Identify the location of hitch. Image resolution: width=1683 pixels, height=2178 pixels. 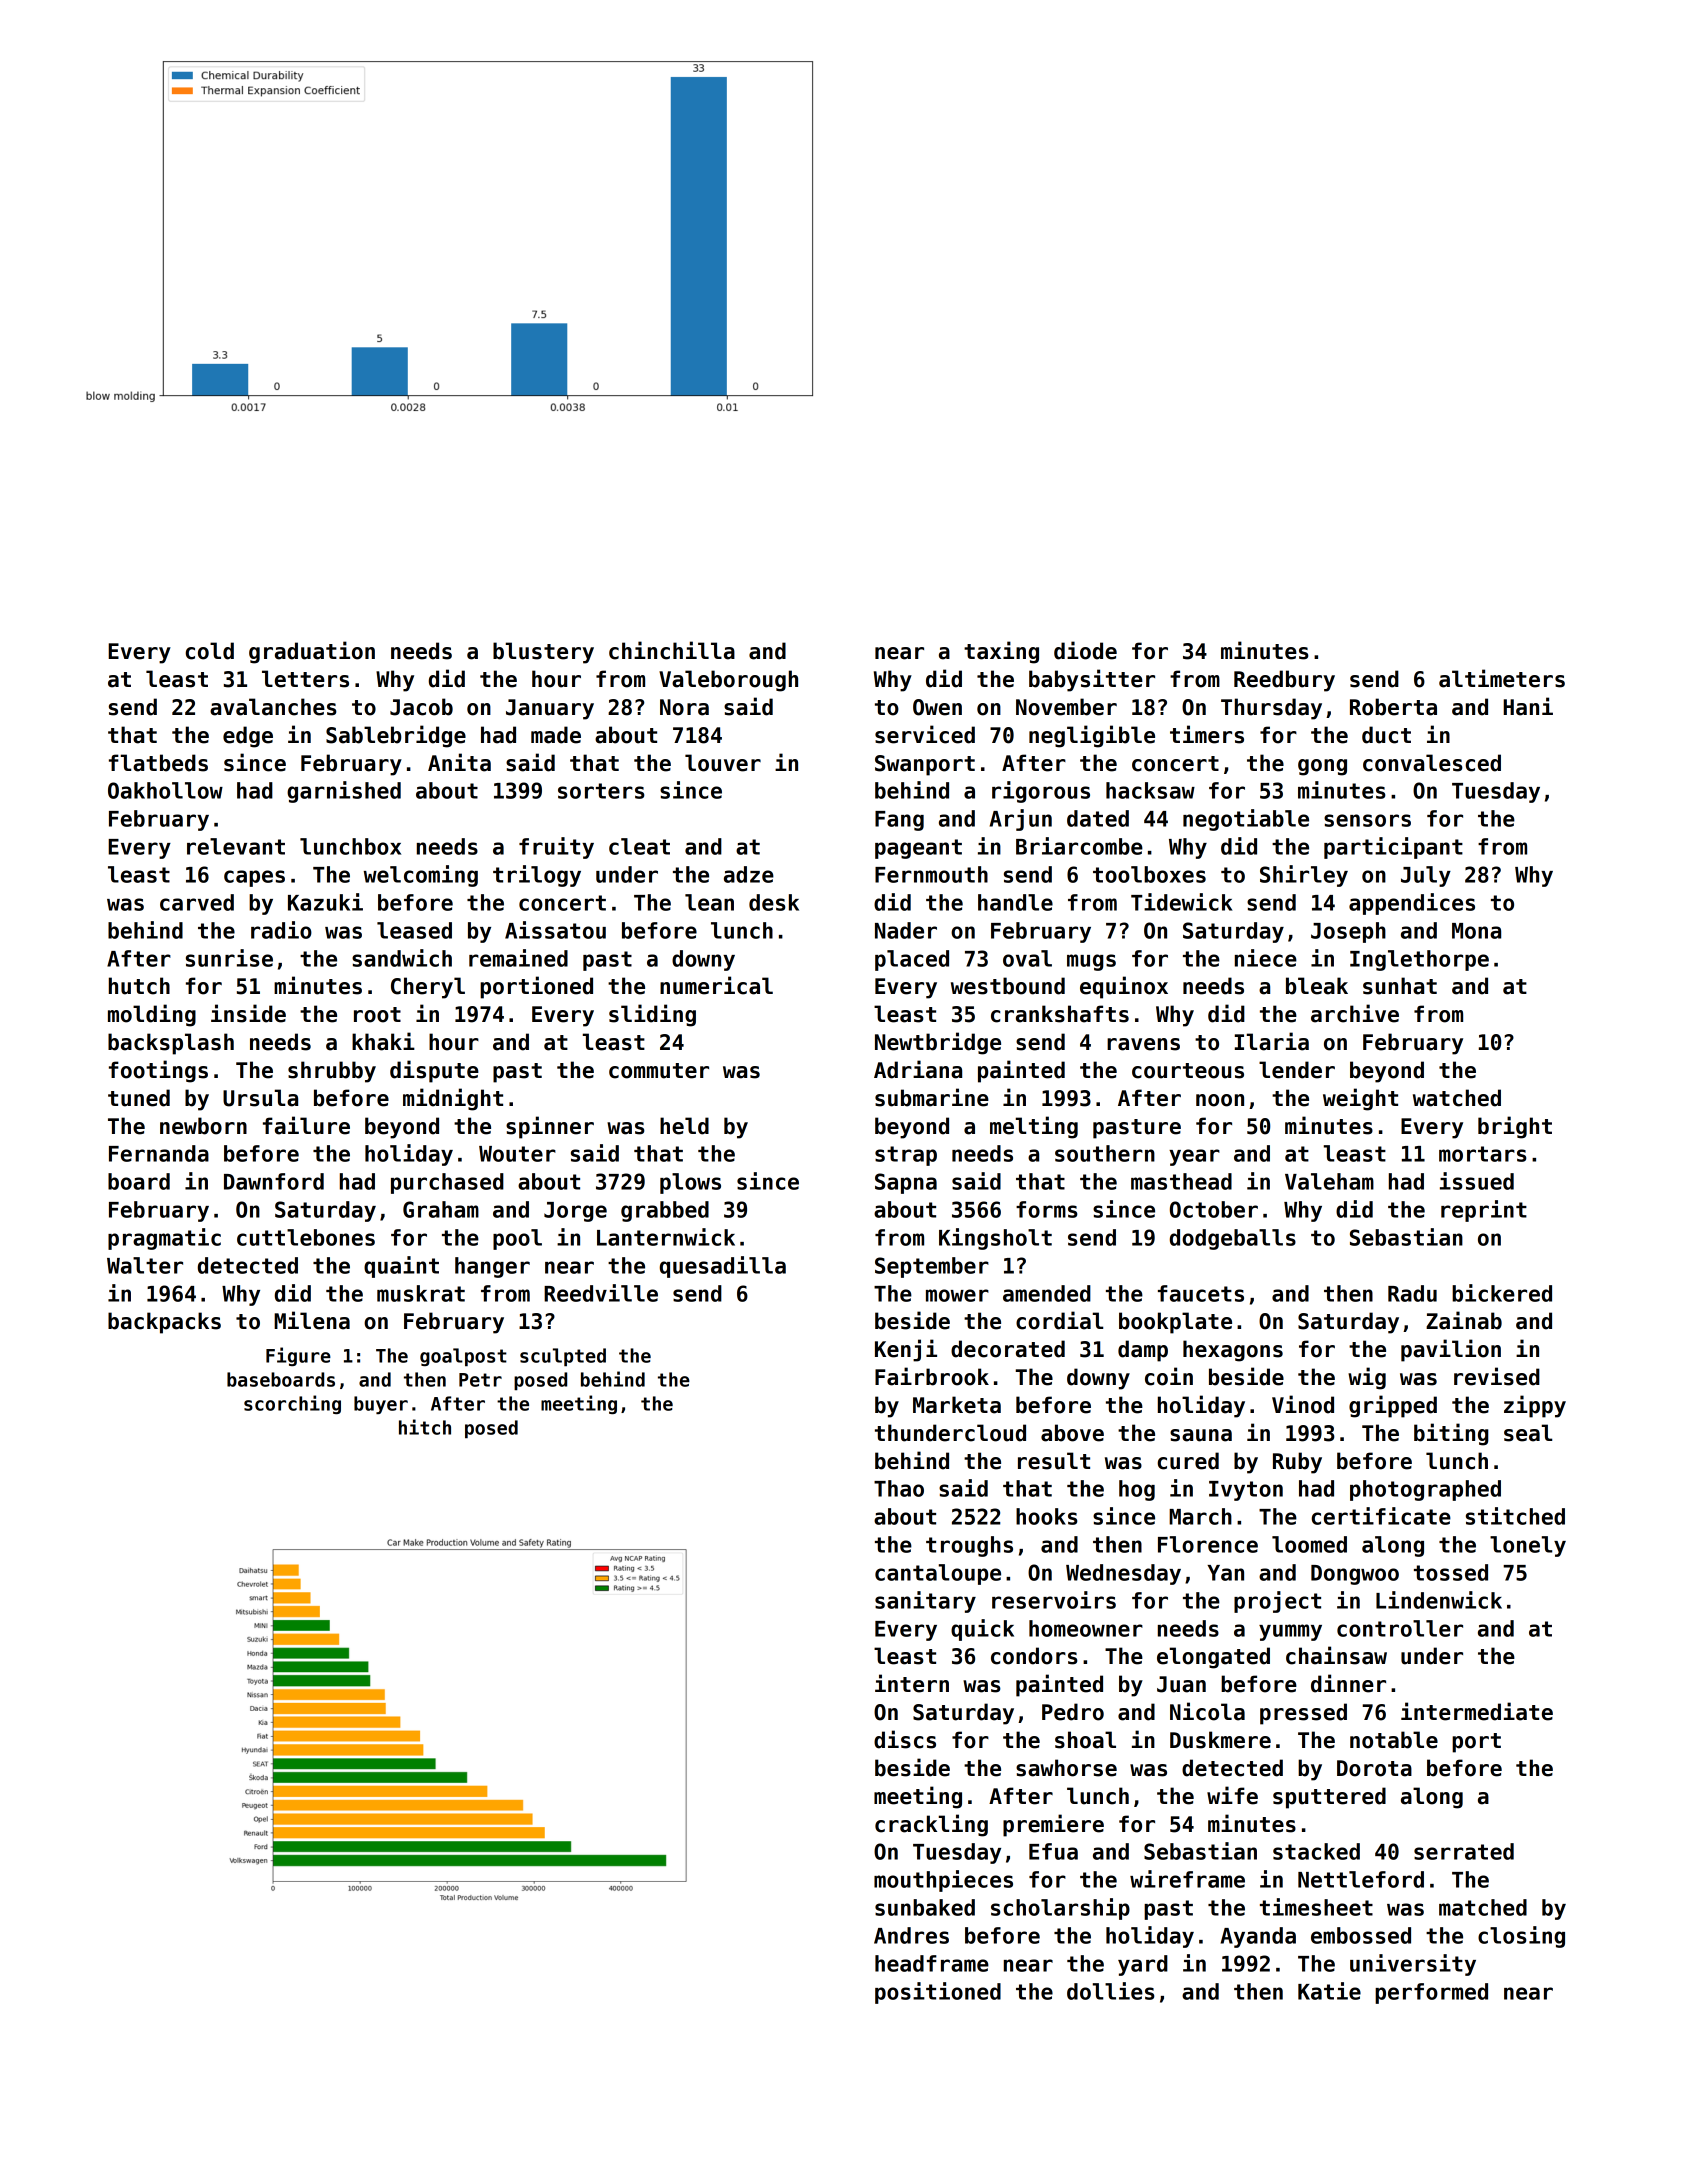
(425, 1427).
